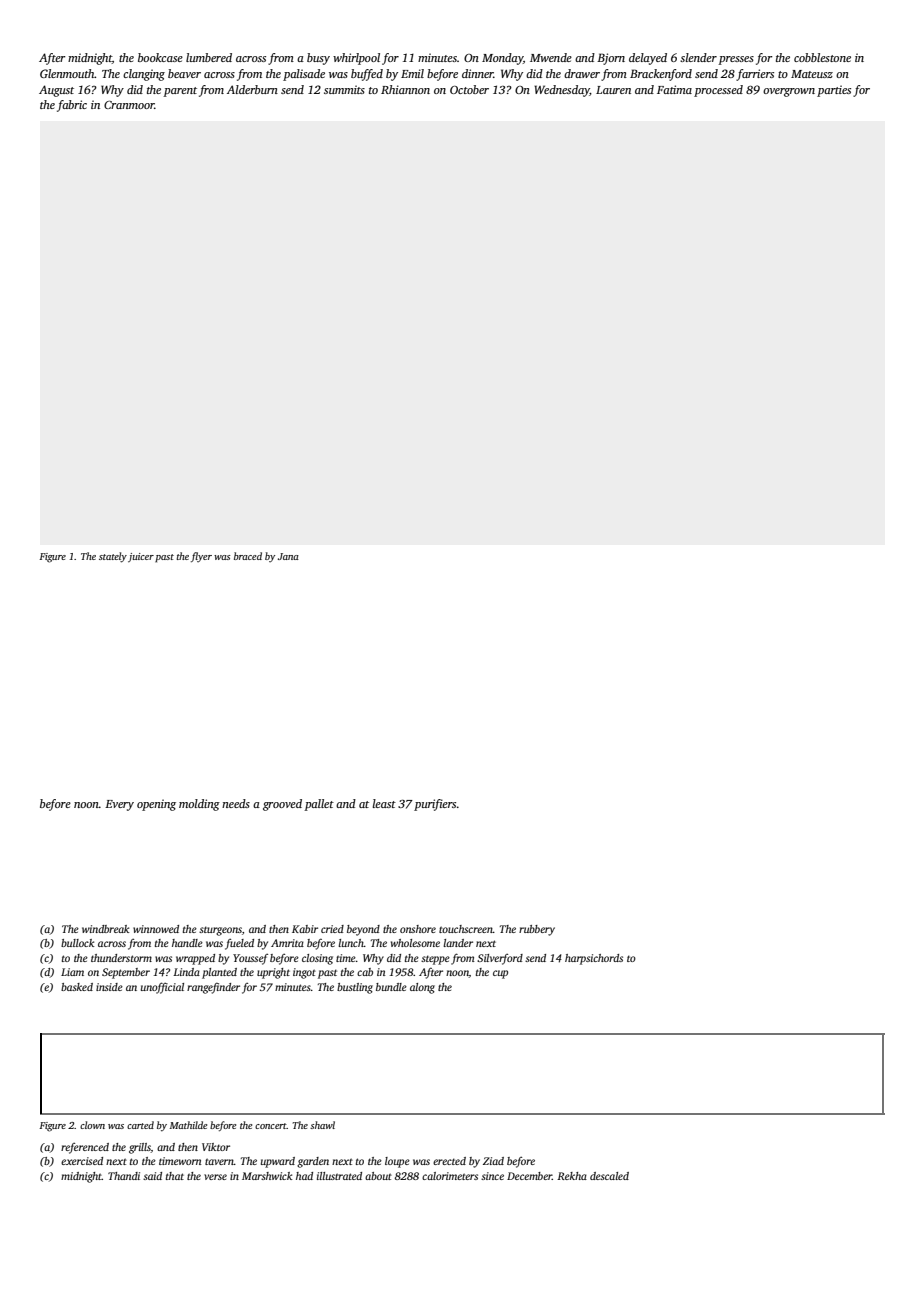 The width and height of the document is (924, 1308). What do you see at coordinates (674, 89) in the document?
I see `Fatima` at bounding box center [674, 89].
